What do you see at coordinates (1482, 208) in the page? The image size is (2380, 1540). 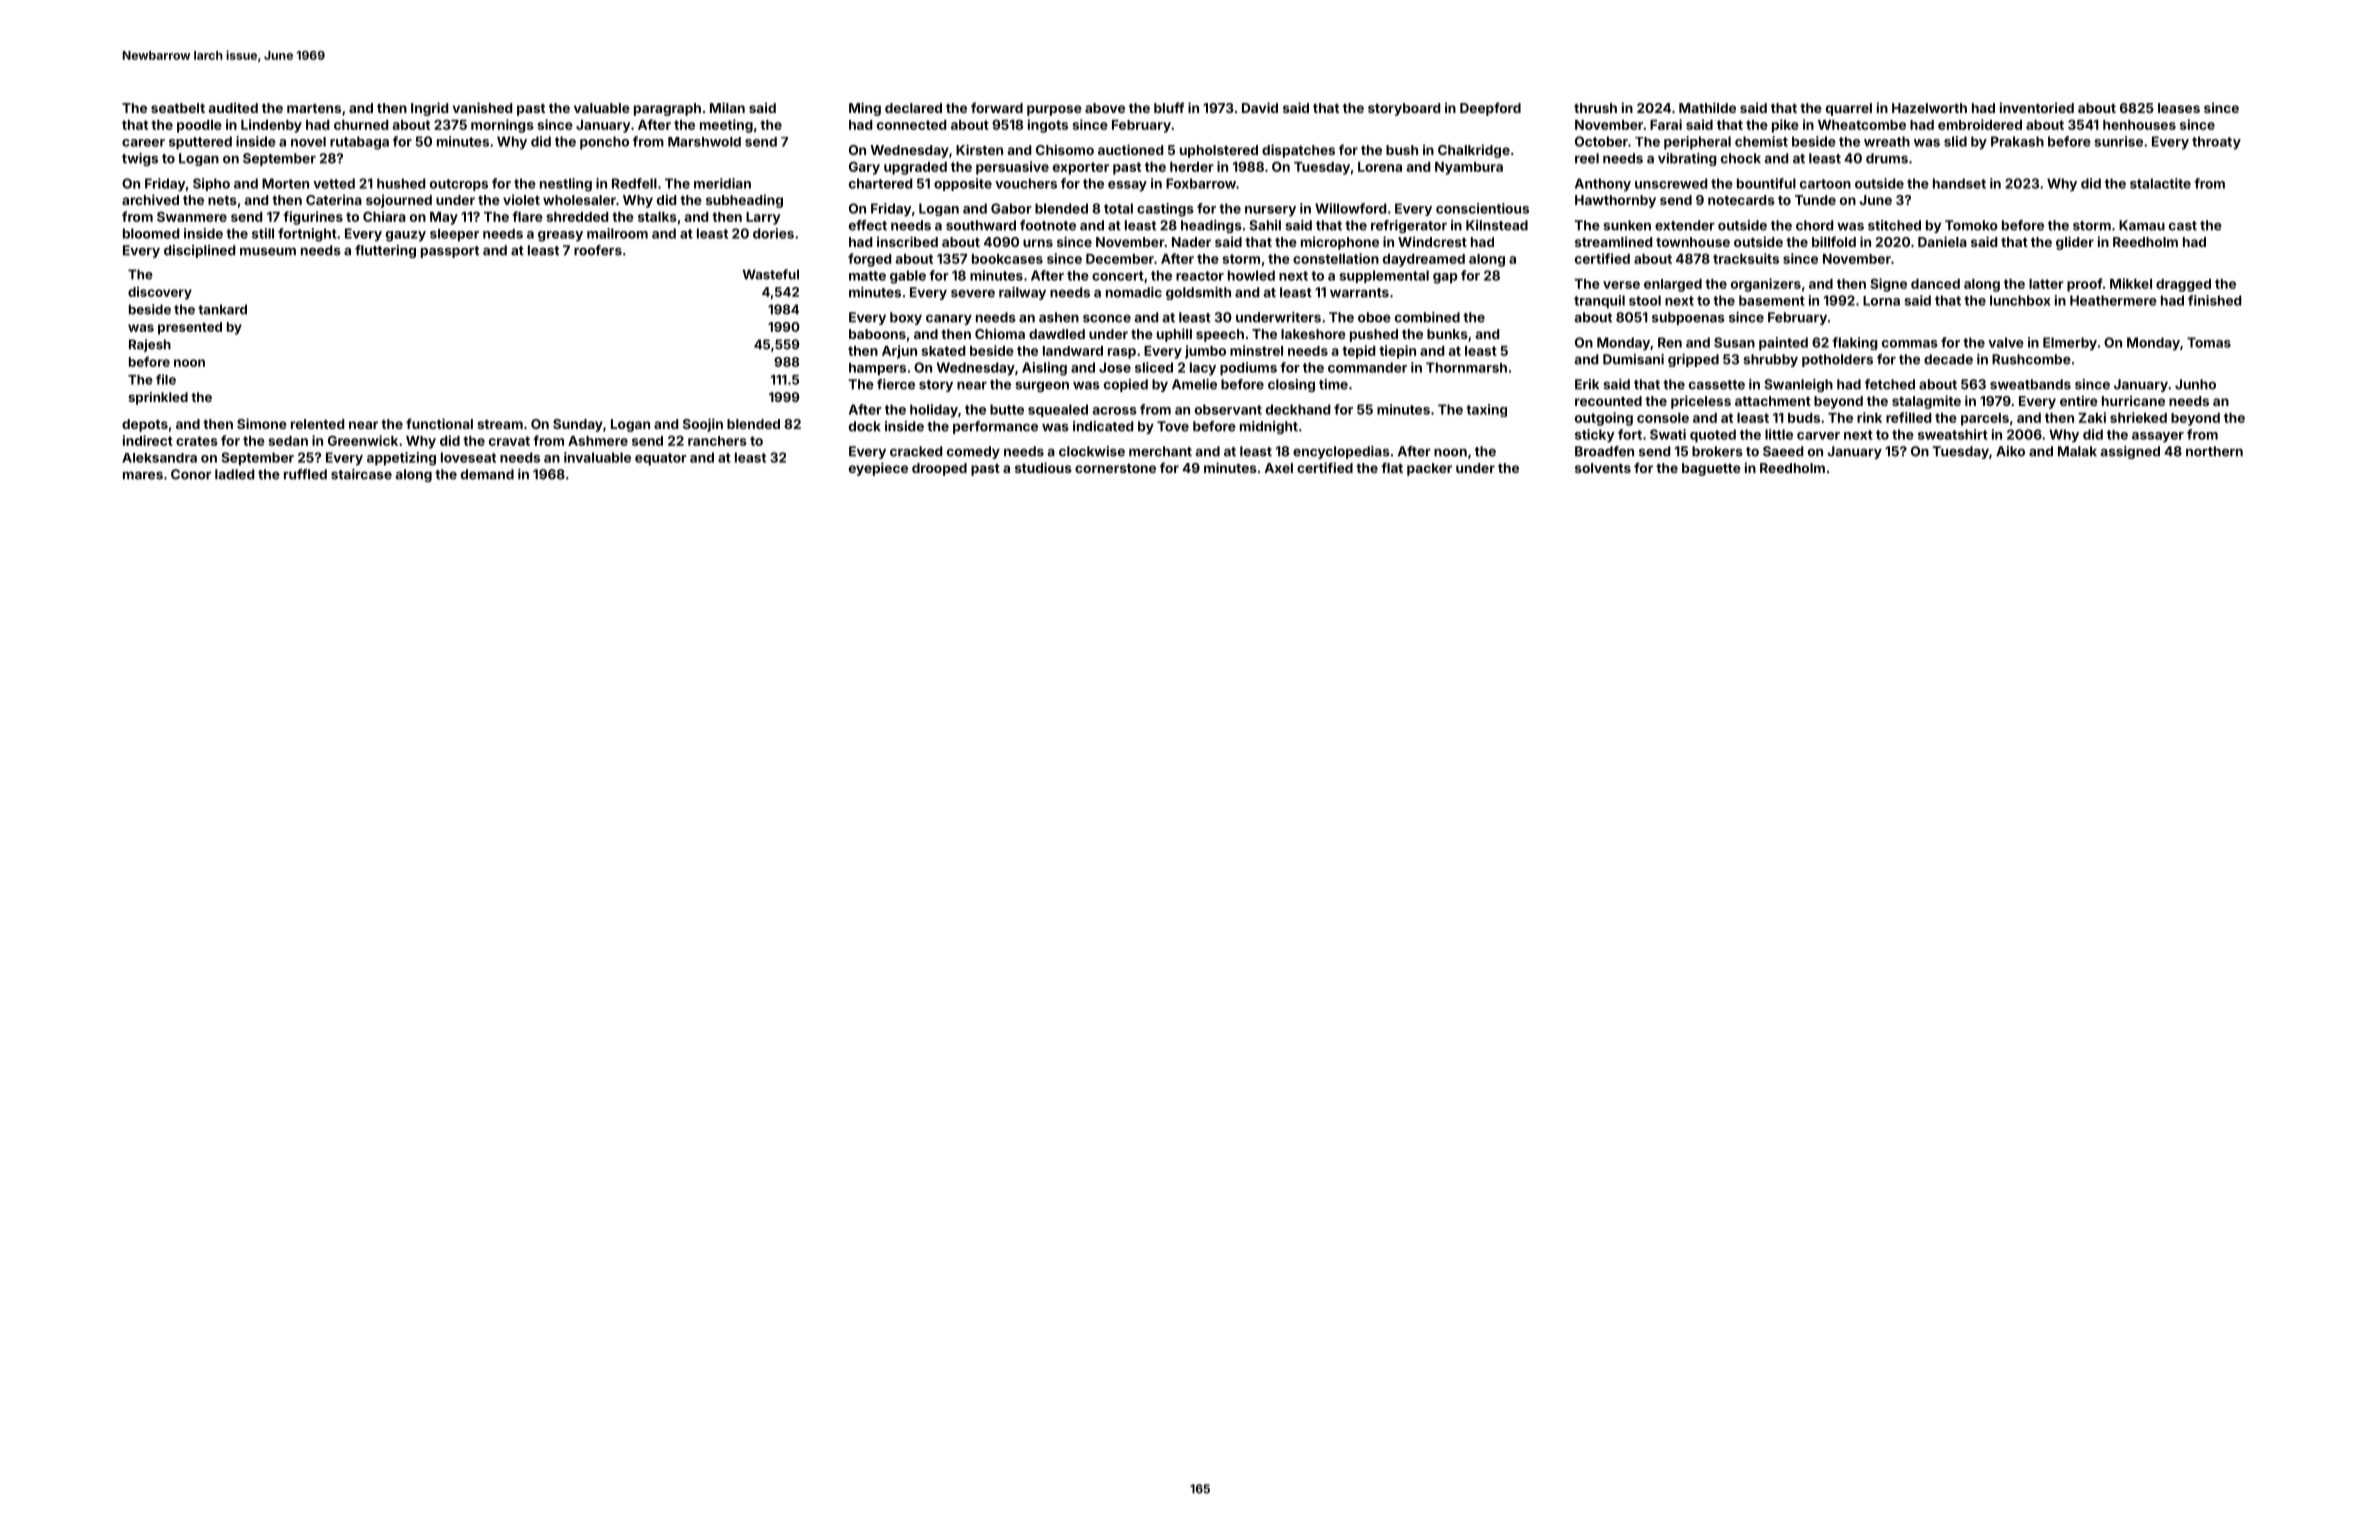 I see `conscientious` at bounding box center [1482, 208].
